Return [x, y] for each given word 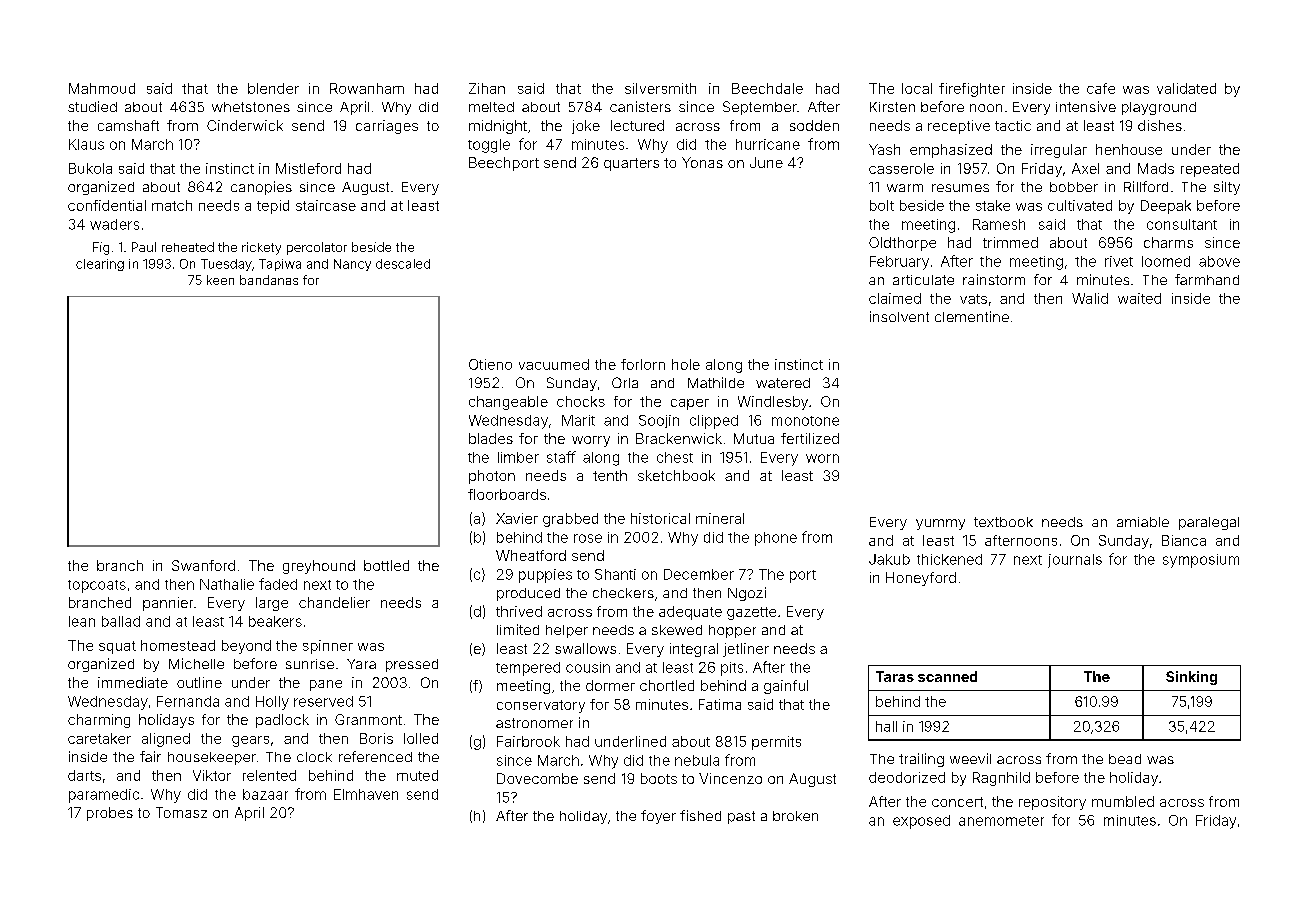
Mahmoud [102, 88]
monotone [805, 421]
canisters [640, 106]
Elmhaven [366, 794]
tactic [1013, 125]
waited [1139, 298]
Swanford [203, 565]
